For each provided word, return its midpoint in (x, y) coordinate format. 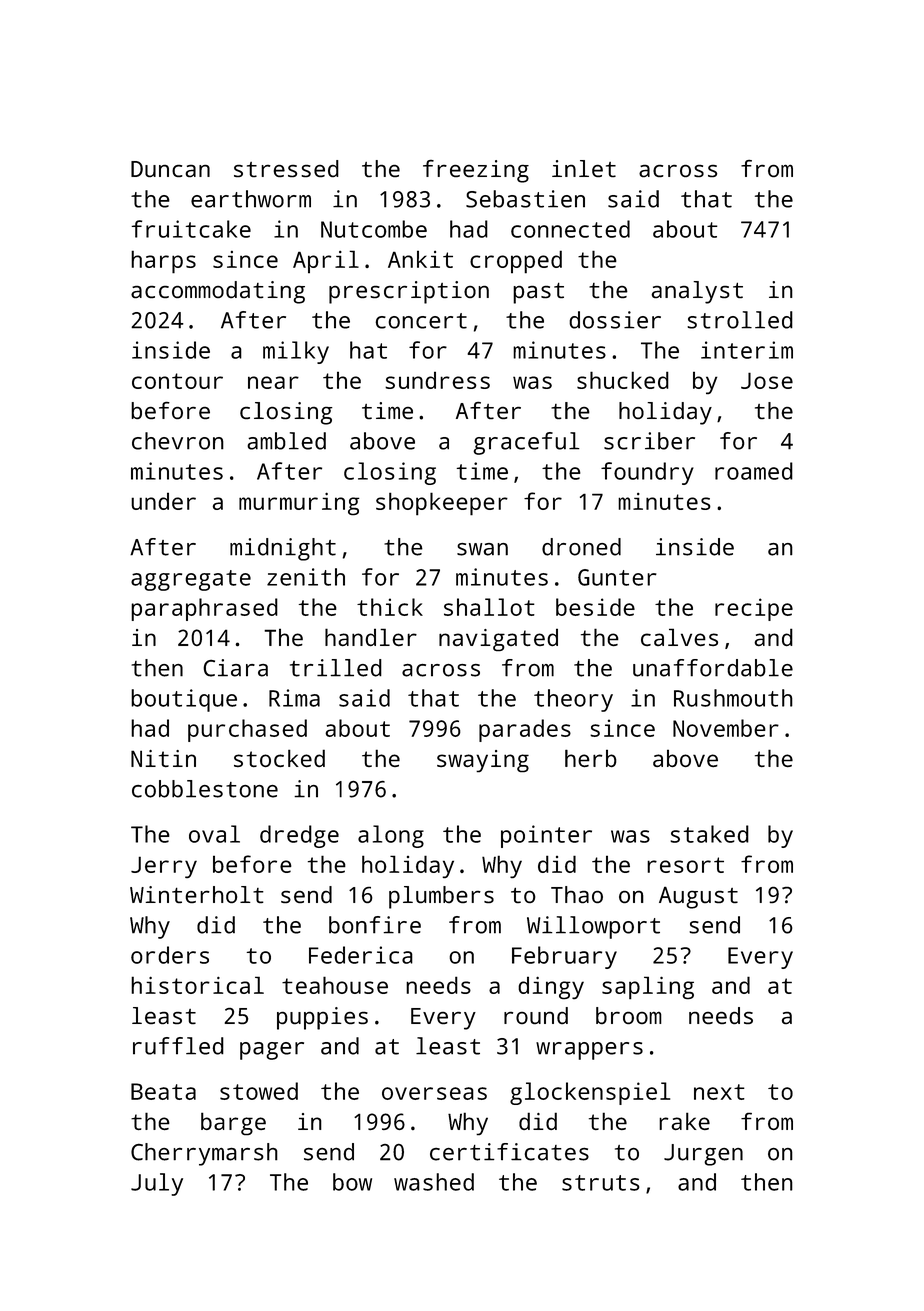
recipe (754, 609)
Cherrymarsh (204, 1154)
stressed (286, 168)
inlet (584, 168)
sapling (648, 988)
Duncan (170, 169)
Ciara (235, 668)
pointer (546, 836)
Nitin (163, 758)
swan (482, 549)
